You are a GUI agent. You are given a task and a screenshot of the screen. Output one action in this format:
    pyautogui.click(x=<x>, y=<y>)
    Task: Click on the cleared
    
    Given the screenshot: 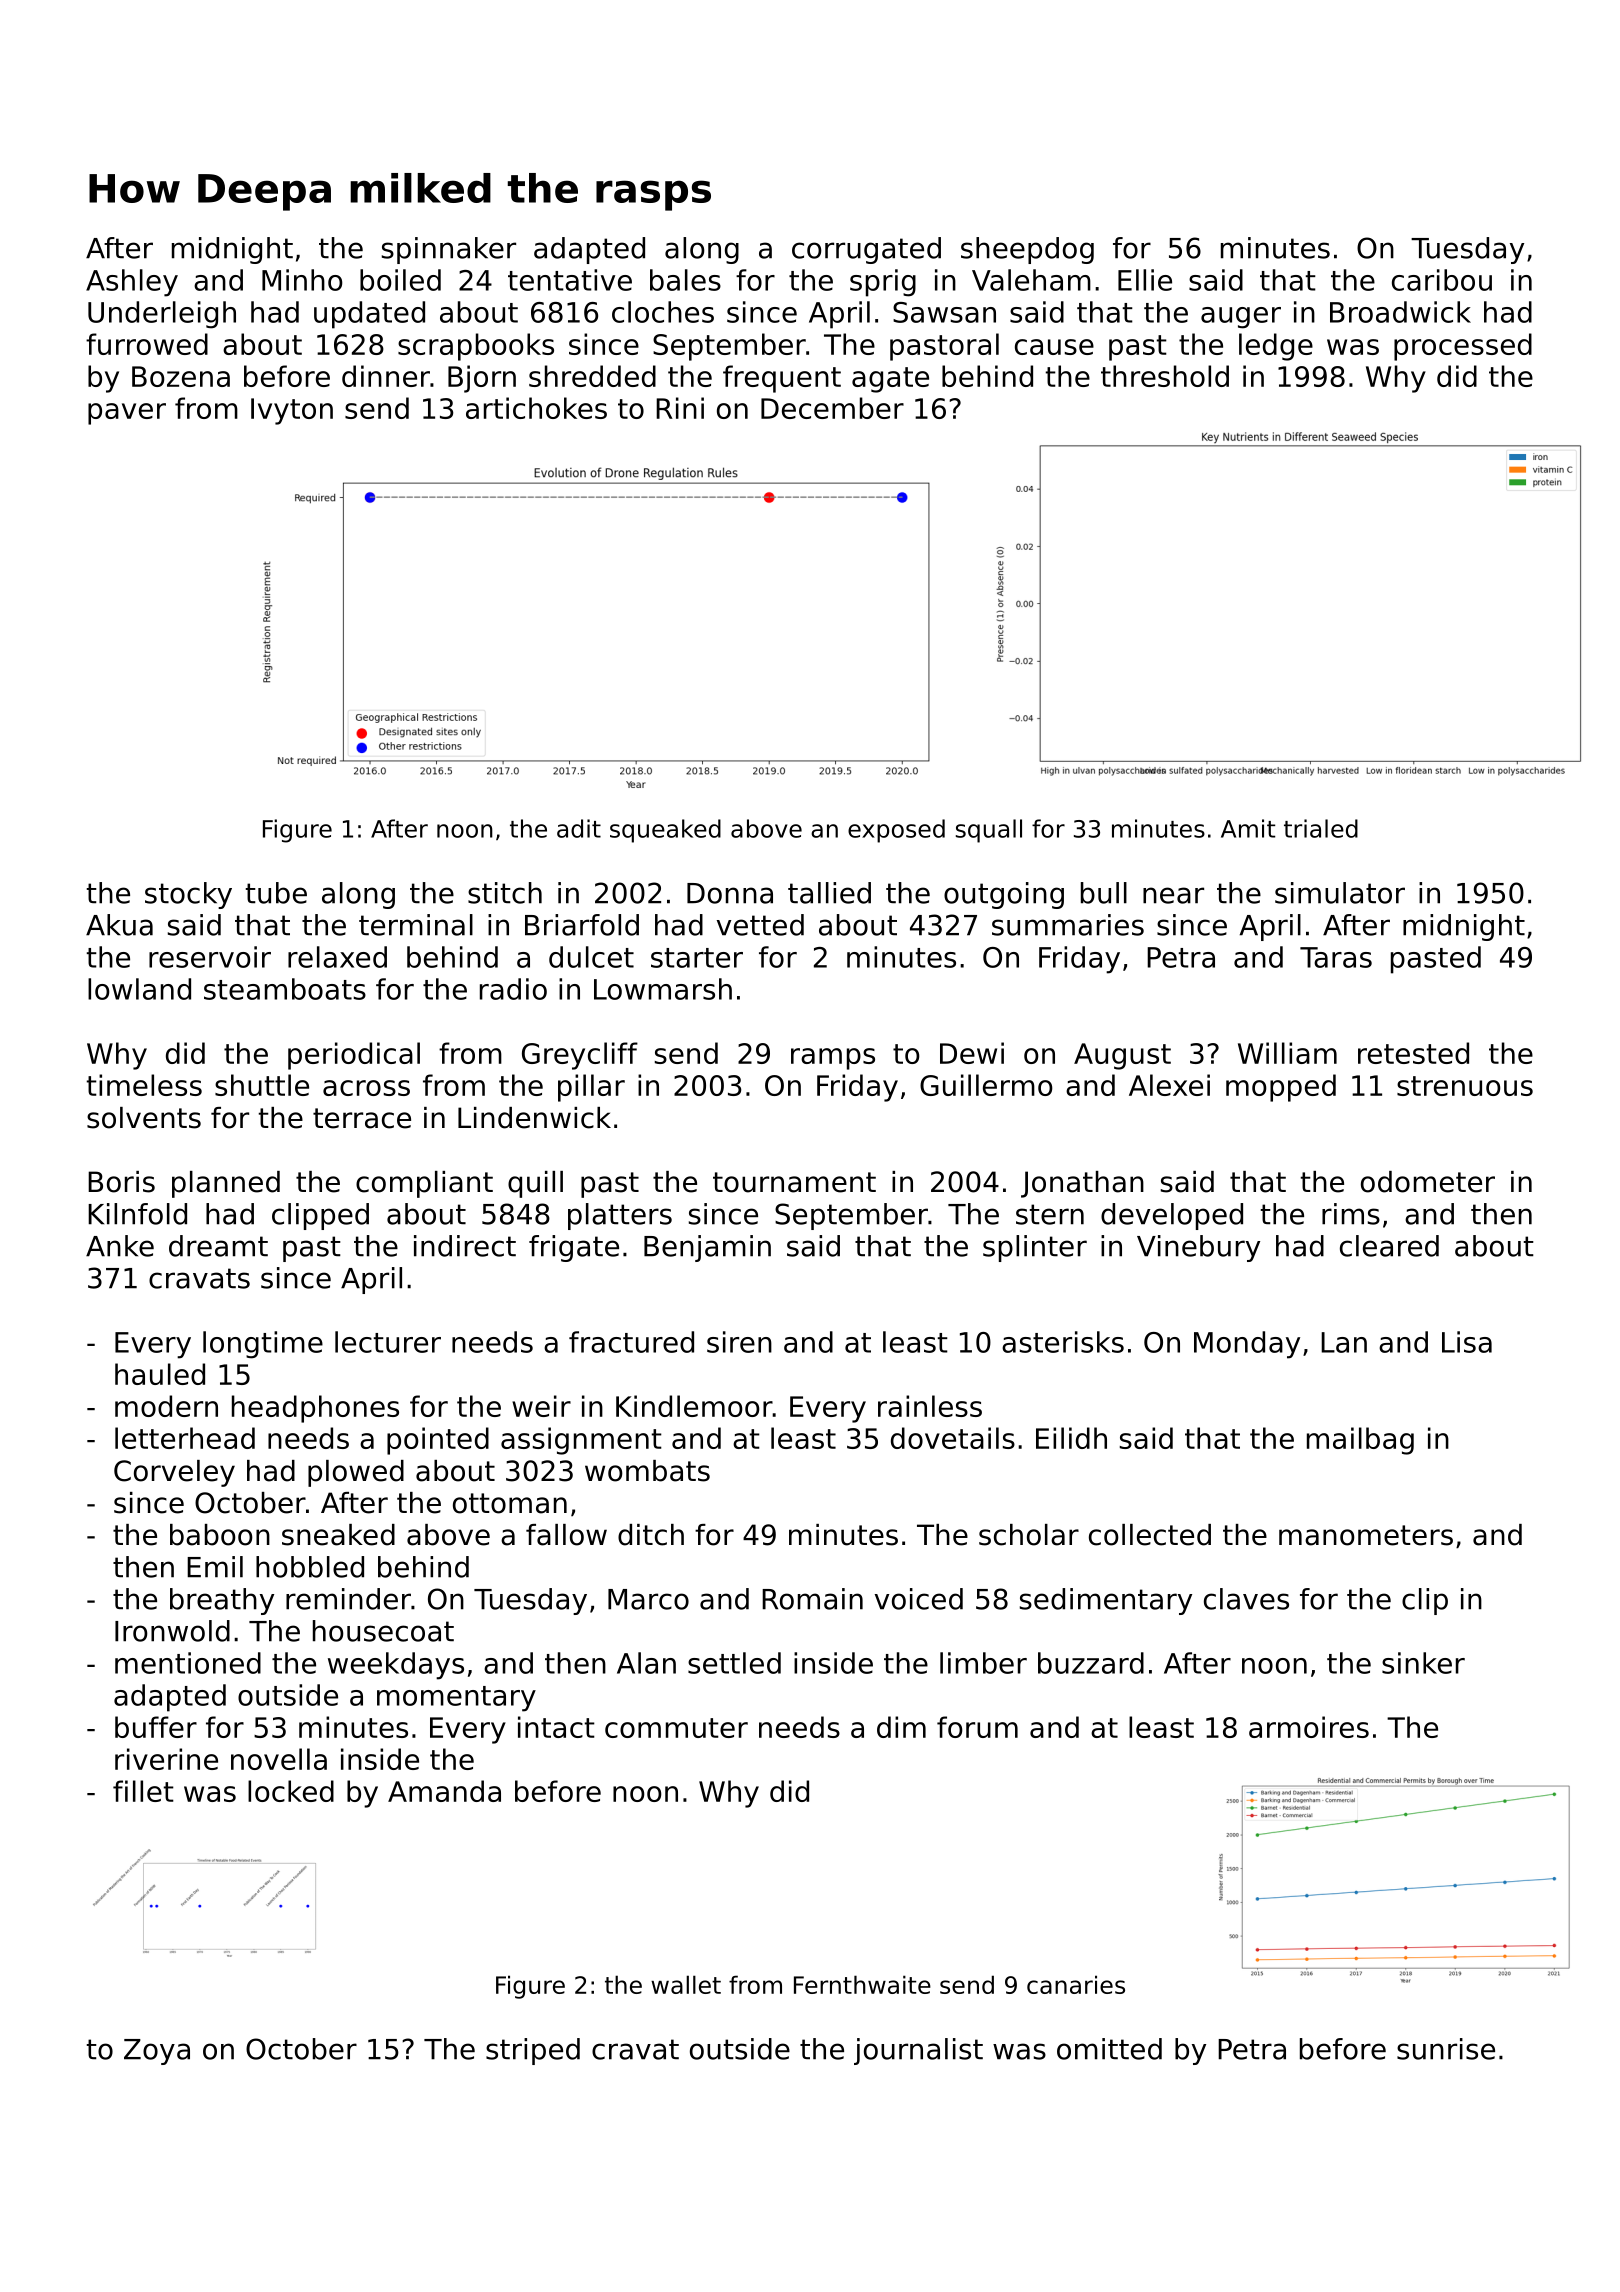 What is the action you would take?
    pyautogui.click(x=1389, y=1246)
